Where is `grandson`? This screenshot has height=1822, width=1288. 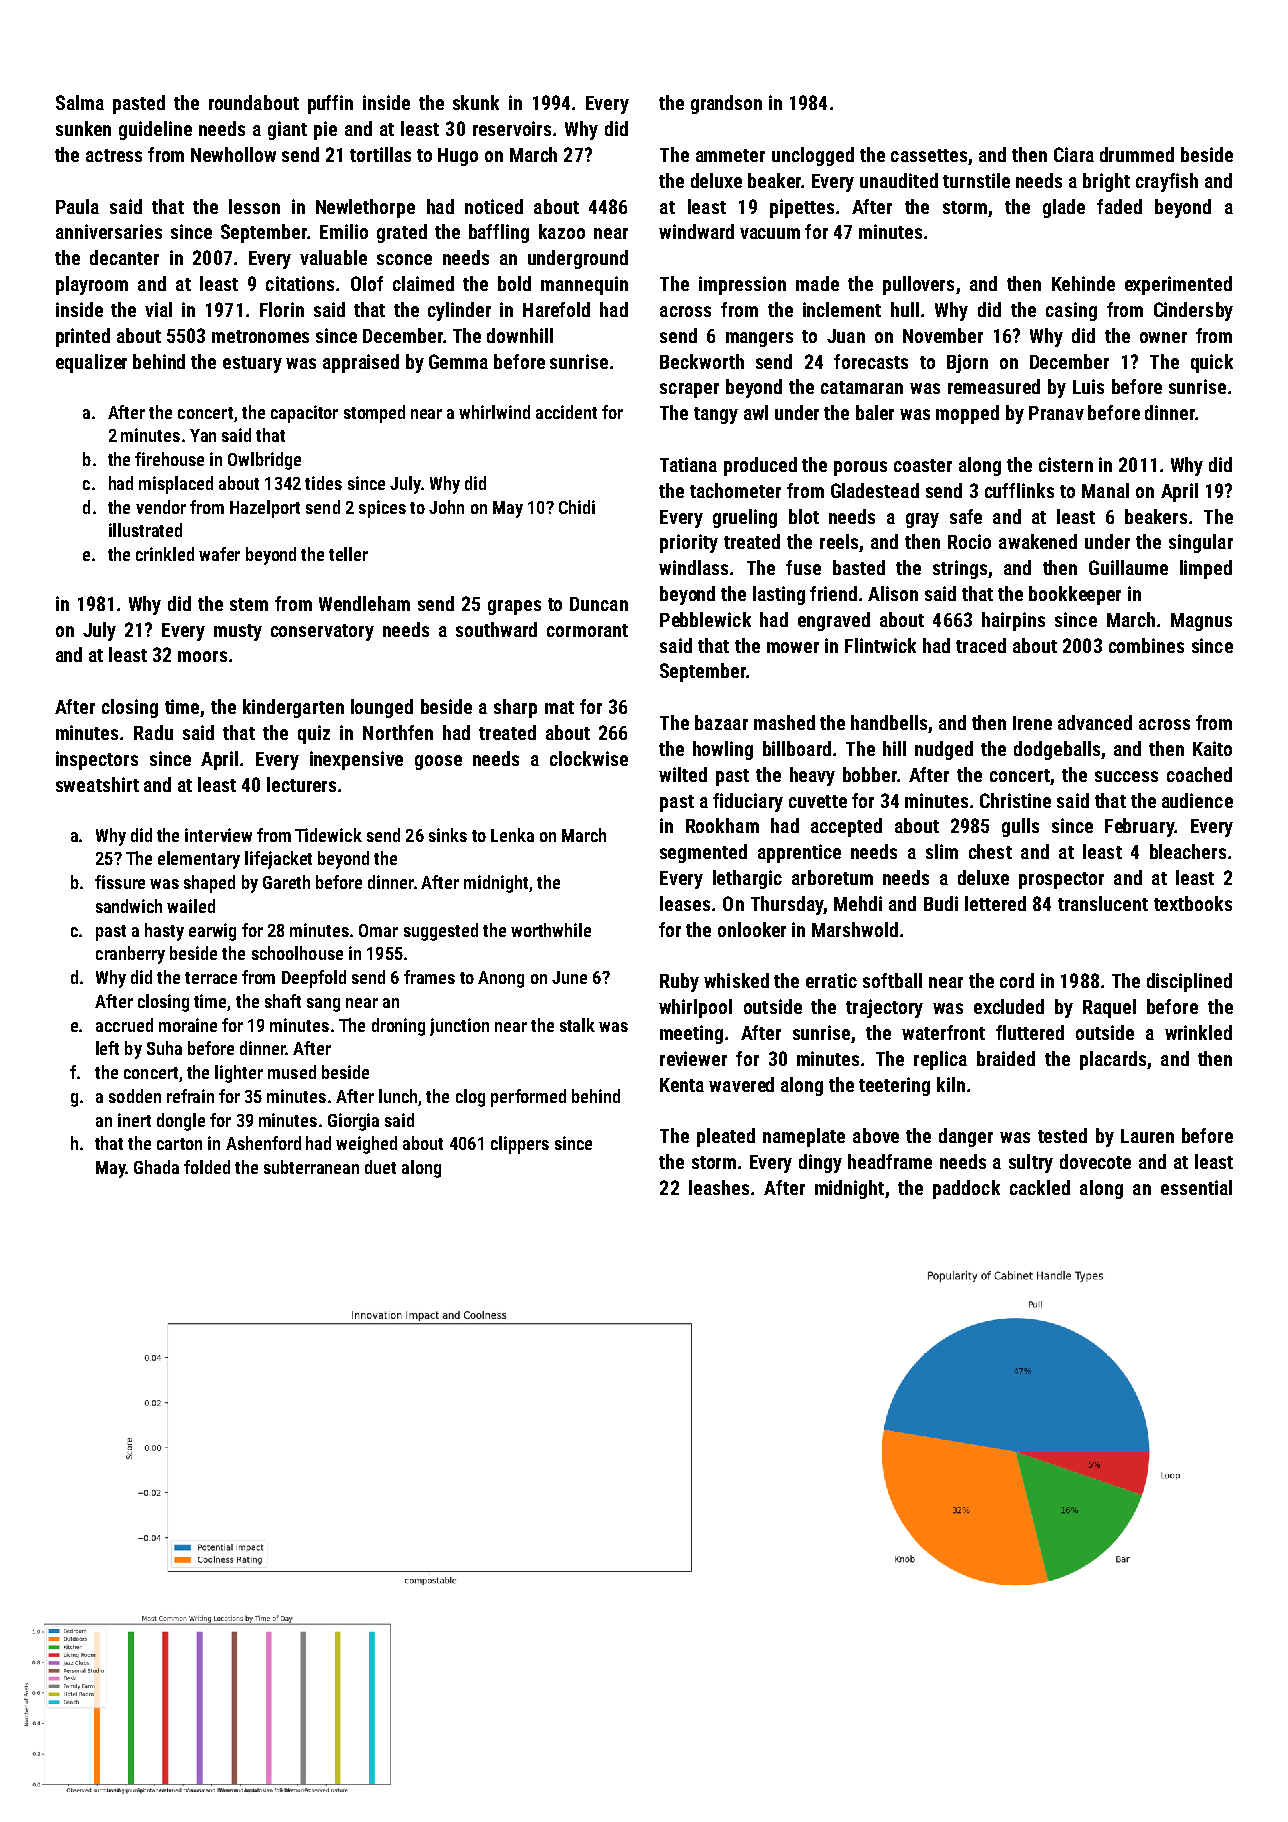 grandson is located at coordinates (726, 104).
